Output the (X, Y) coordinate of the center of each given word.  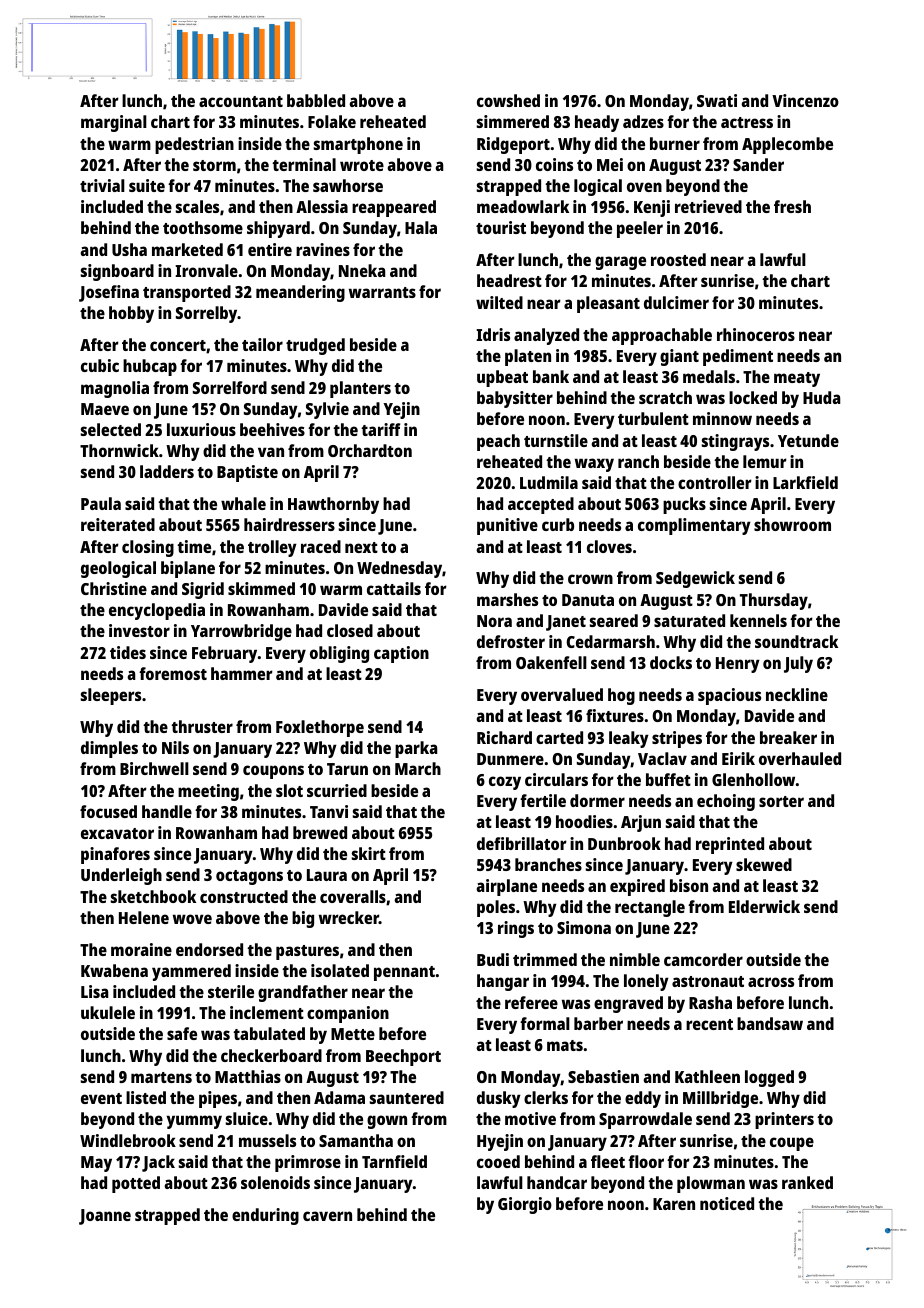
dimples (109, 749)
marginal (114, 123)
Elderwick (764, 906)
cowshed (508, 100)
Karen (674, 1204)
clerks (546, 1097)
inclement (267, 1012)
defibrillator (522, 843)
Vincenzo (805, 100)
